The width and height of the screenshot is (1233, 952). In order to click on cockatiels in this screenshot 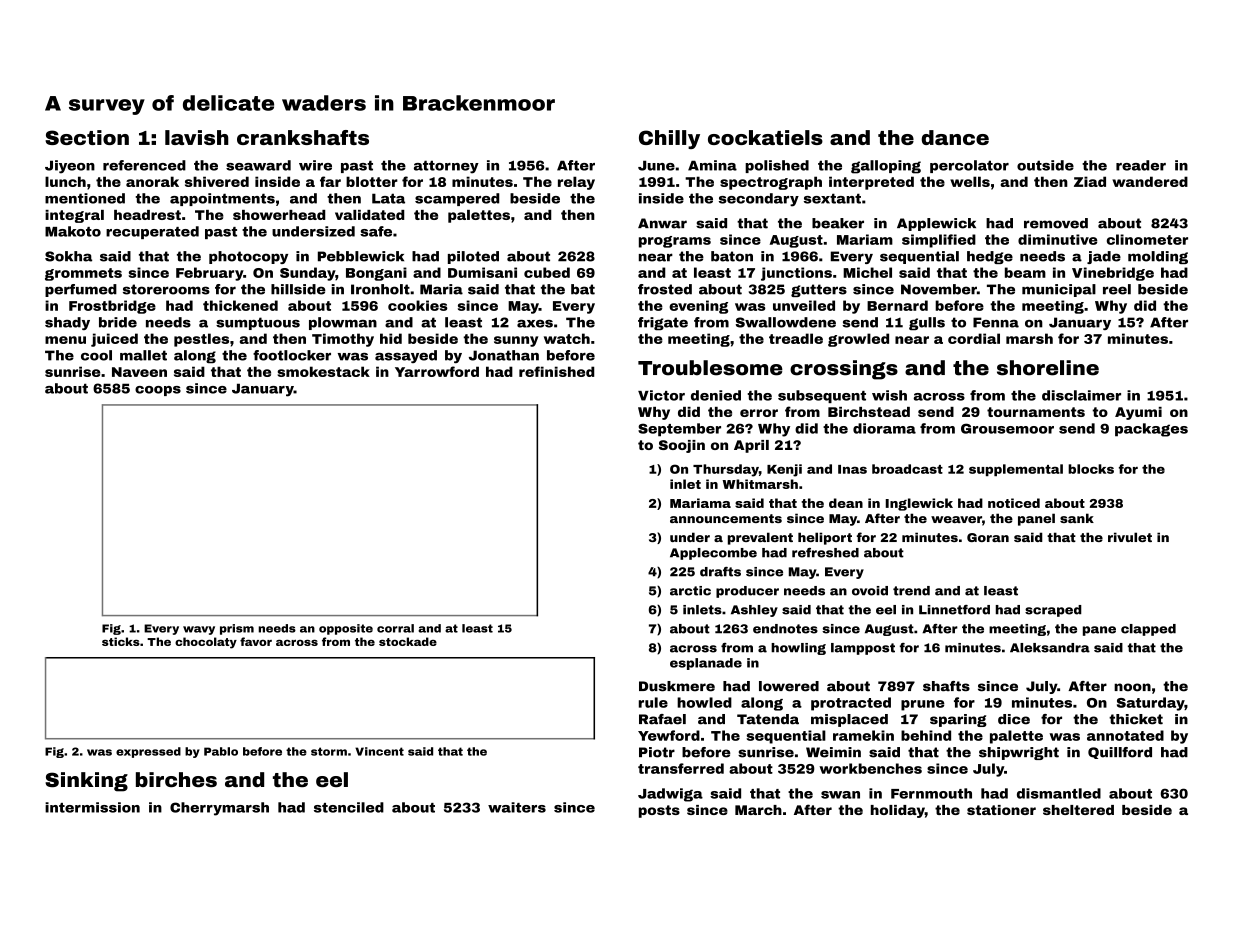, I will do `click(765, 137)`.
